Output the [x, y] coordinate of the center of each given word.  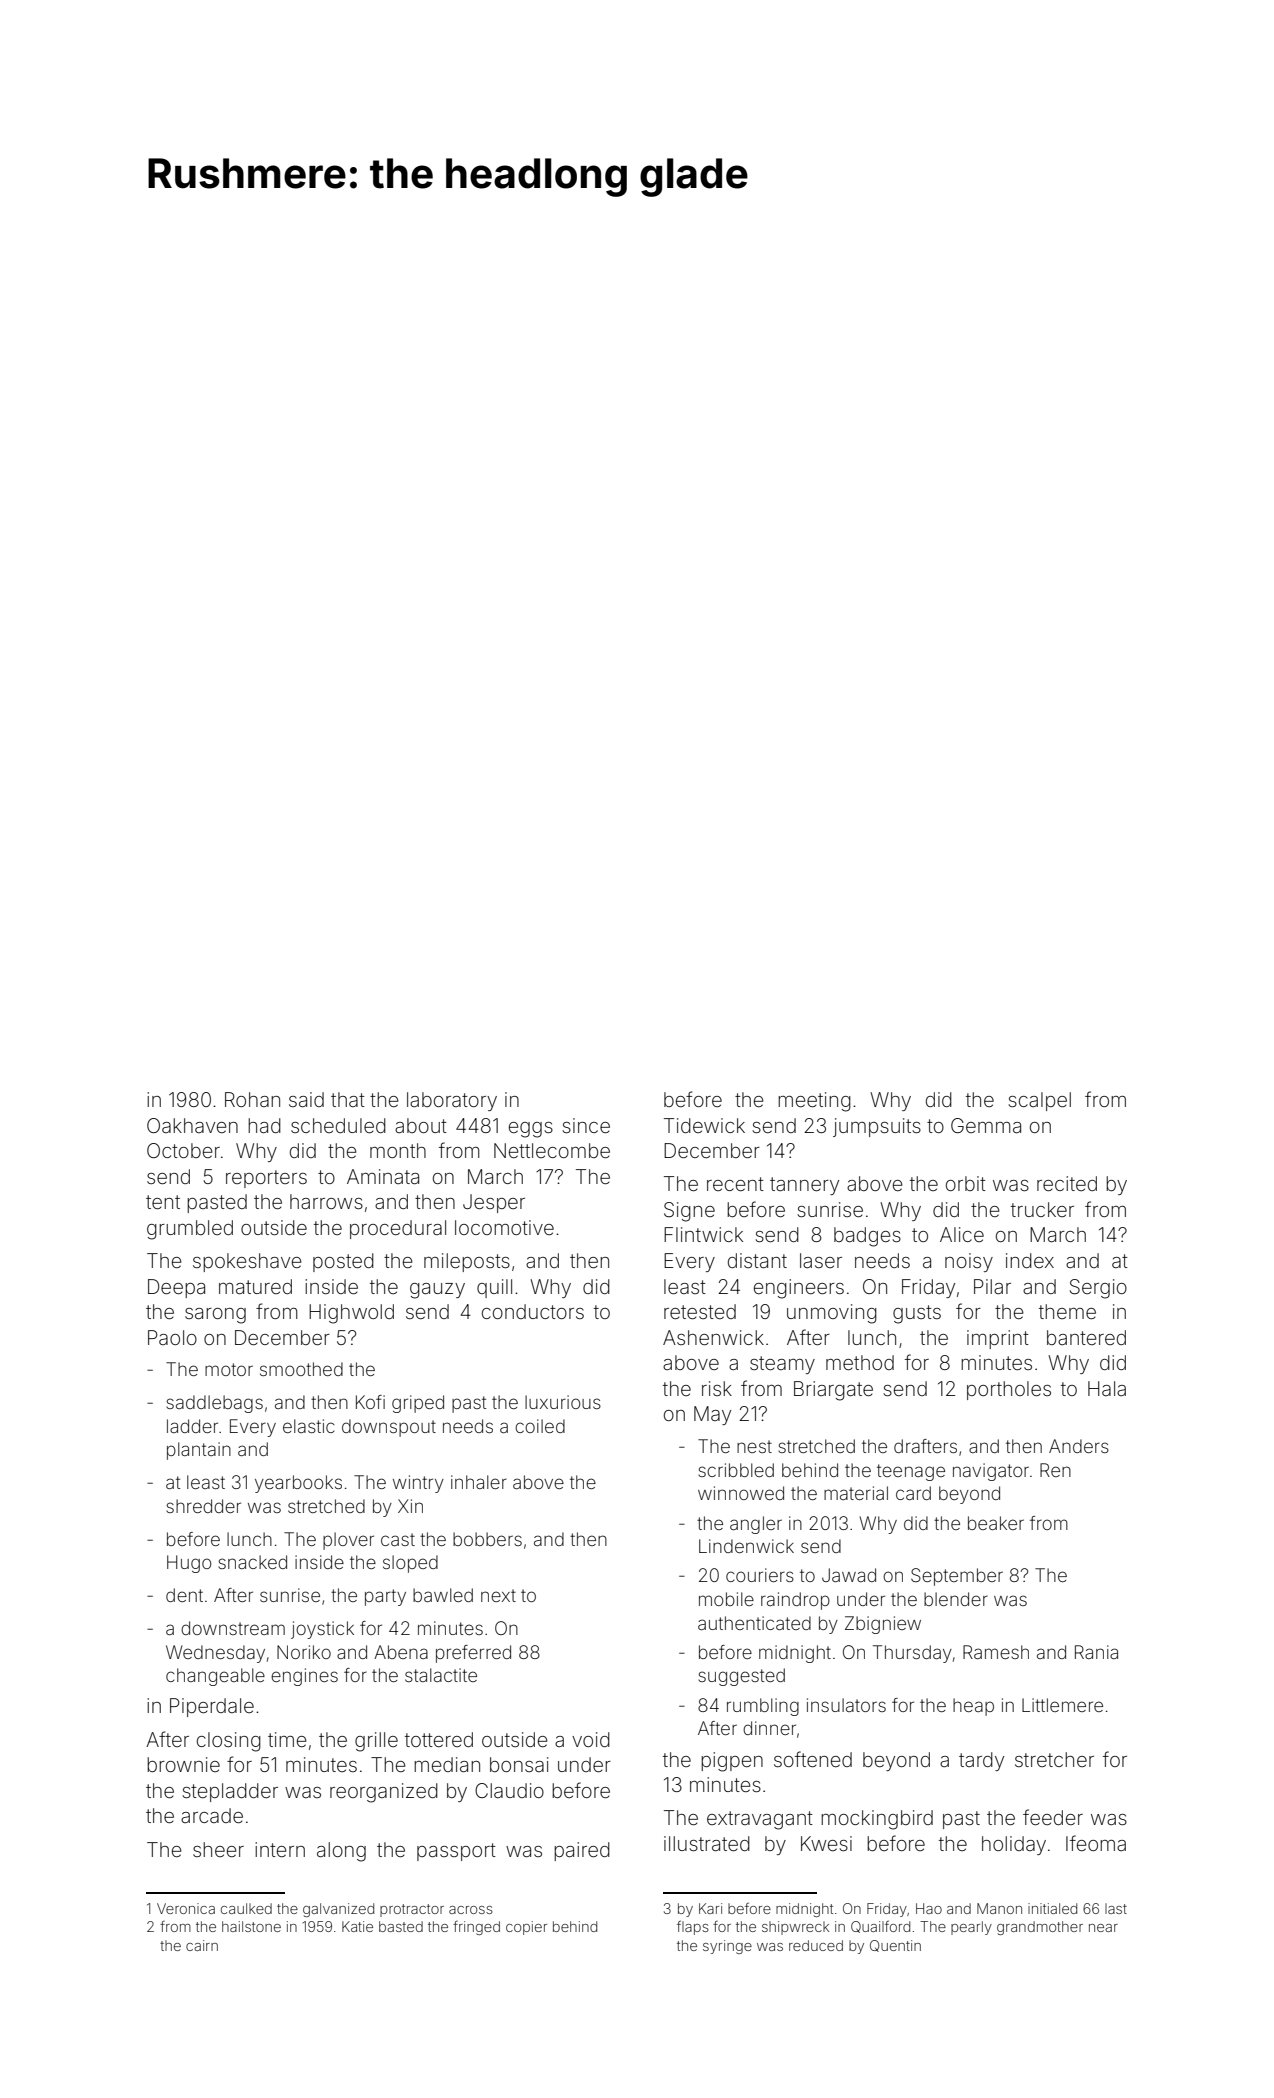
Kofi [370, 1402]
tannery [804, 1186]
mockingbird [877, 1820]
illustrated [707, 1843]
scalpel [1039, 1101]
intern [280, 1849]
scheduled [338, 1125]
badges [867, 1237]
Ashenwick [713, 1337]
